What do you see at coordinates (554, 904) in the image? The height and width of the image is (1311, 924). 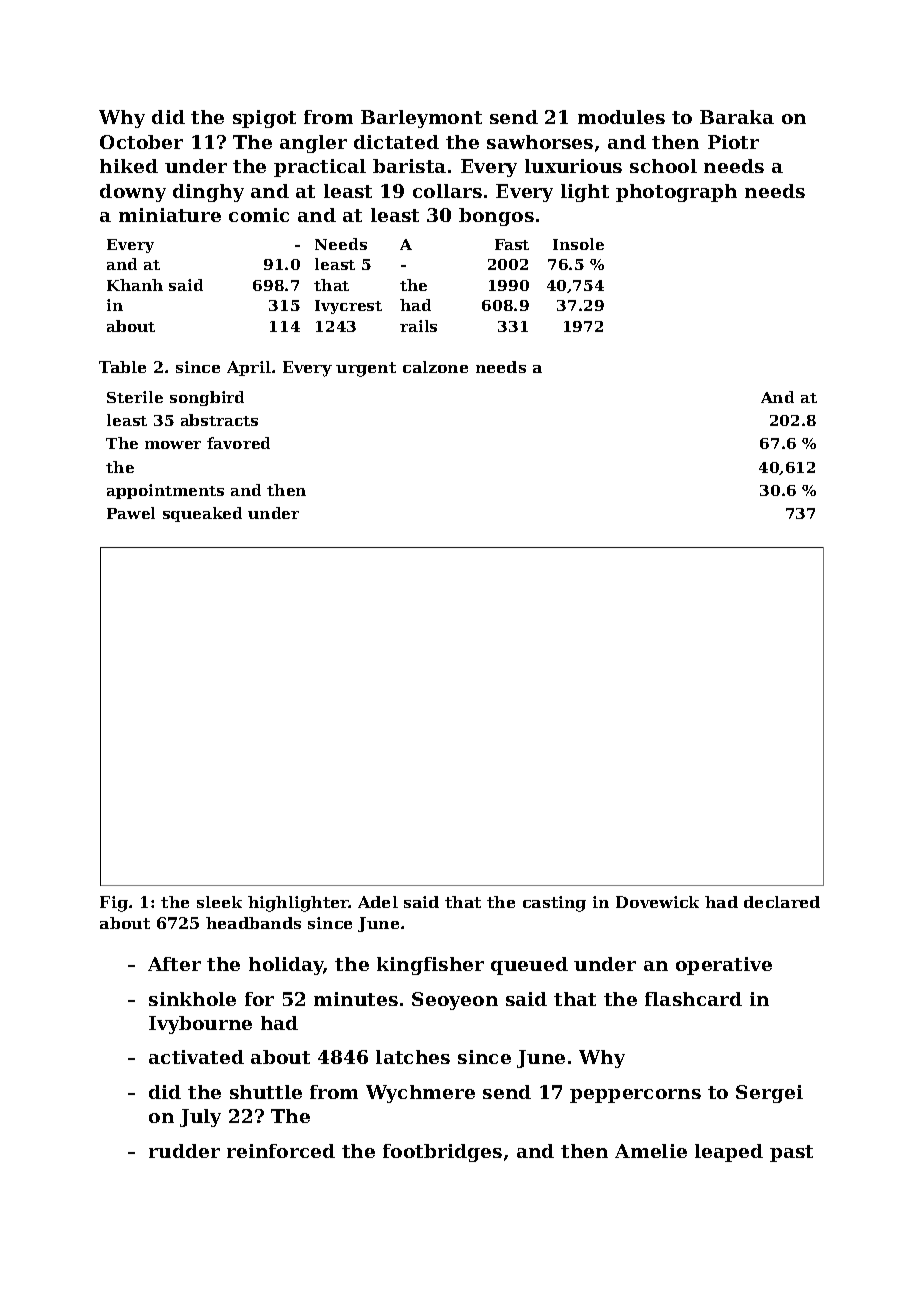 I see `casting` at bounding box center [554, 904].
